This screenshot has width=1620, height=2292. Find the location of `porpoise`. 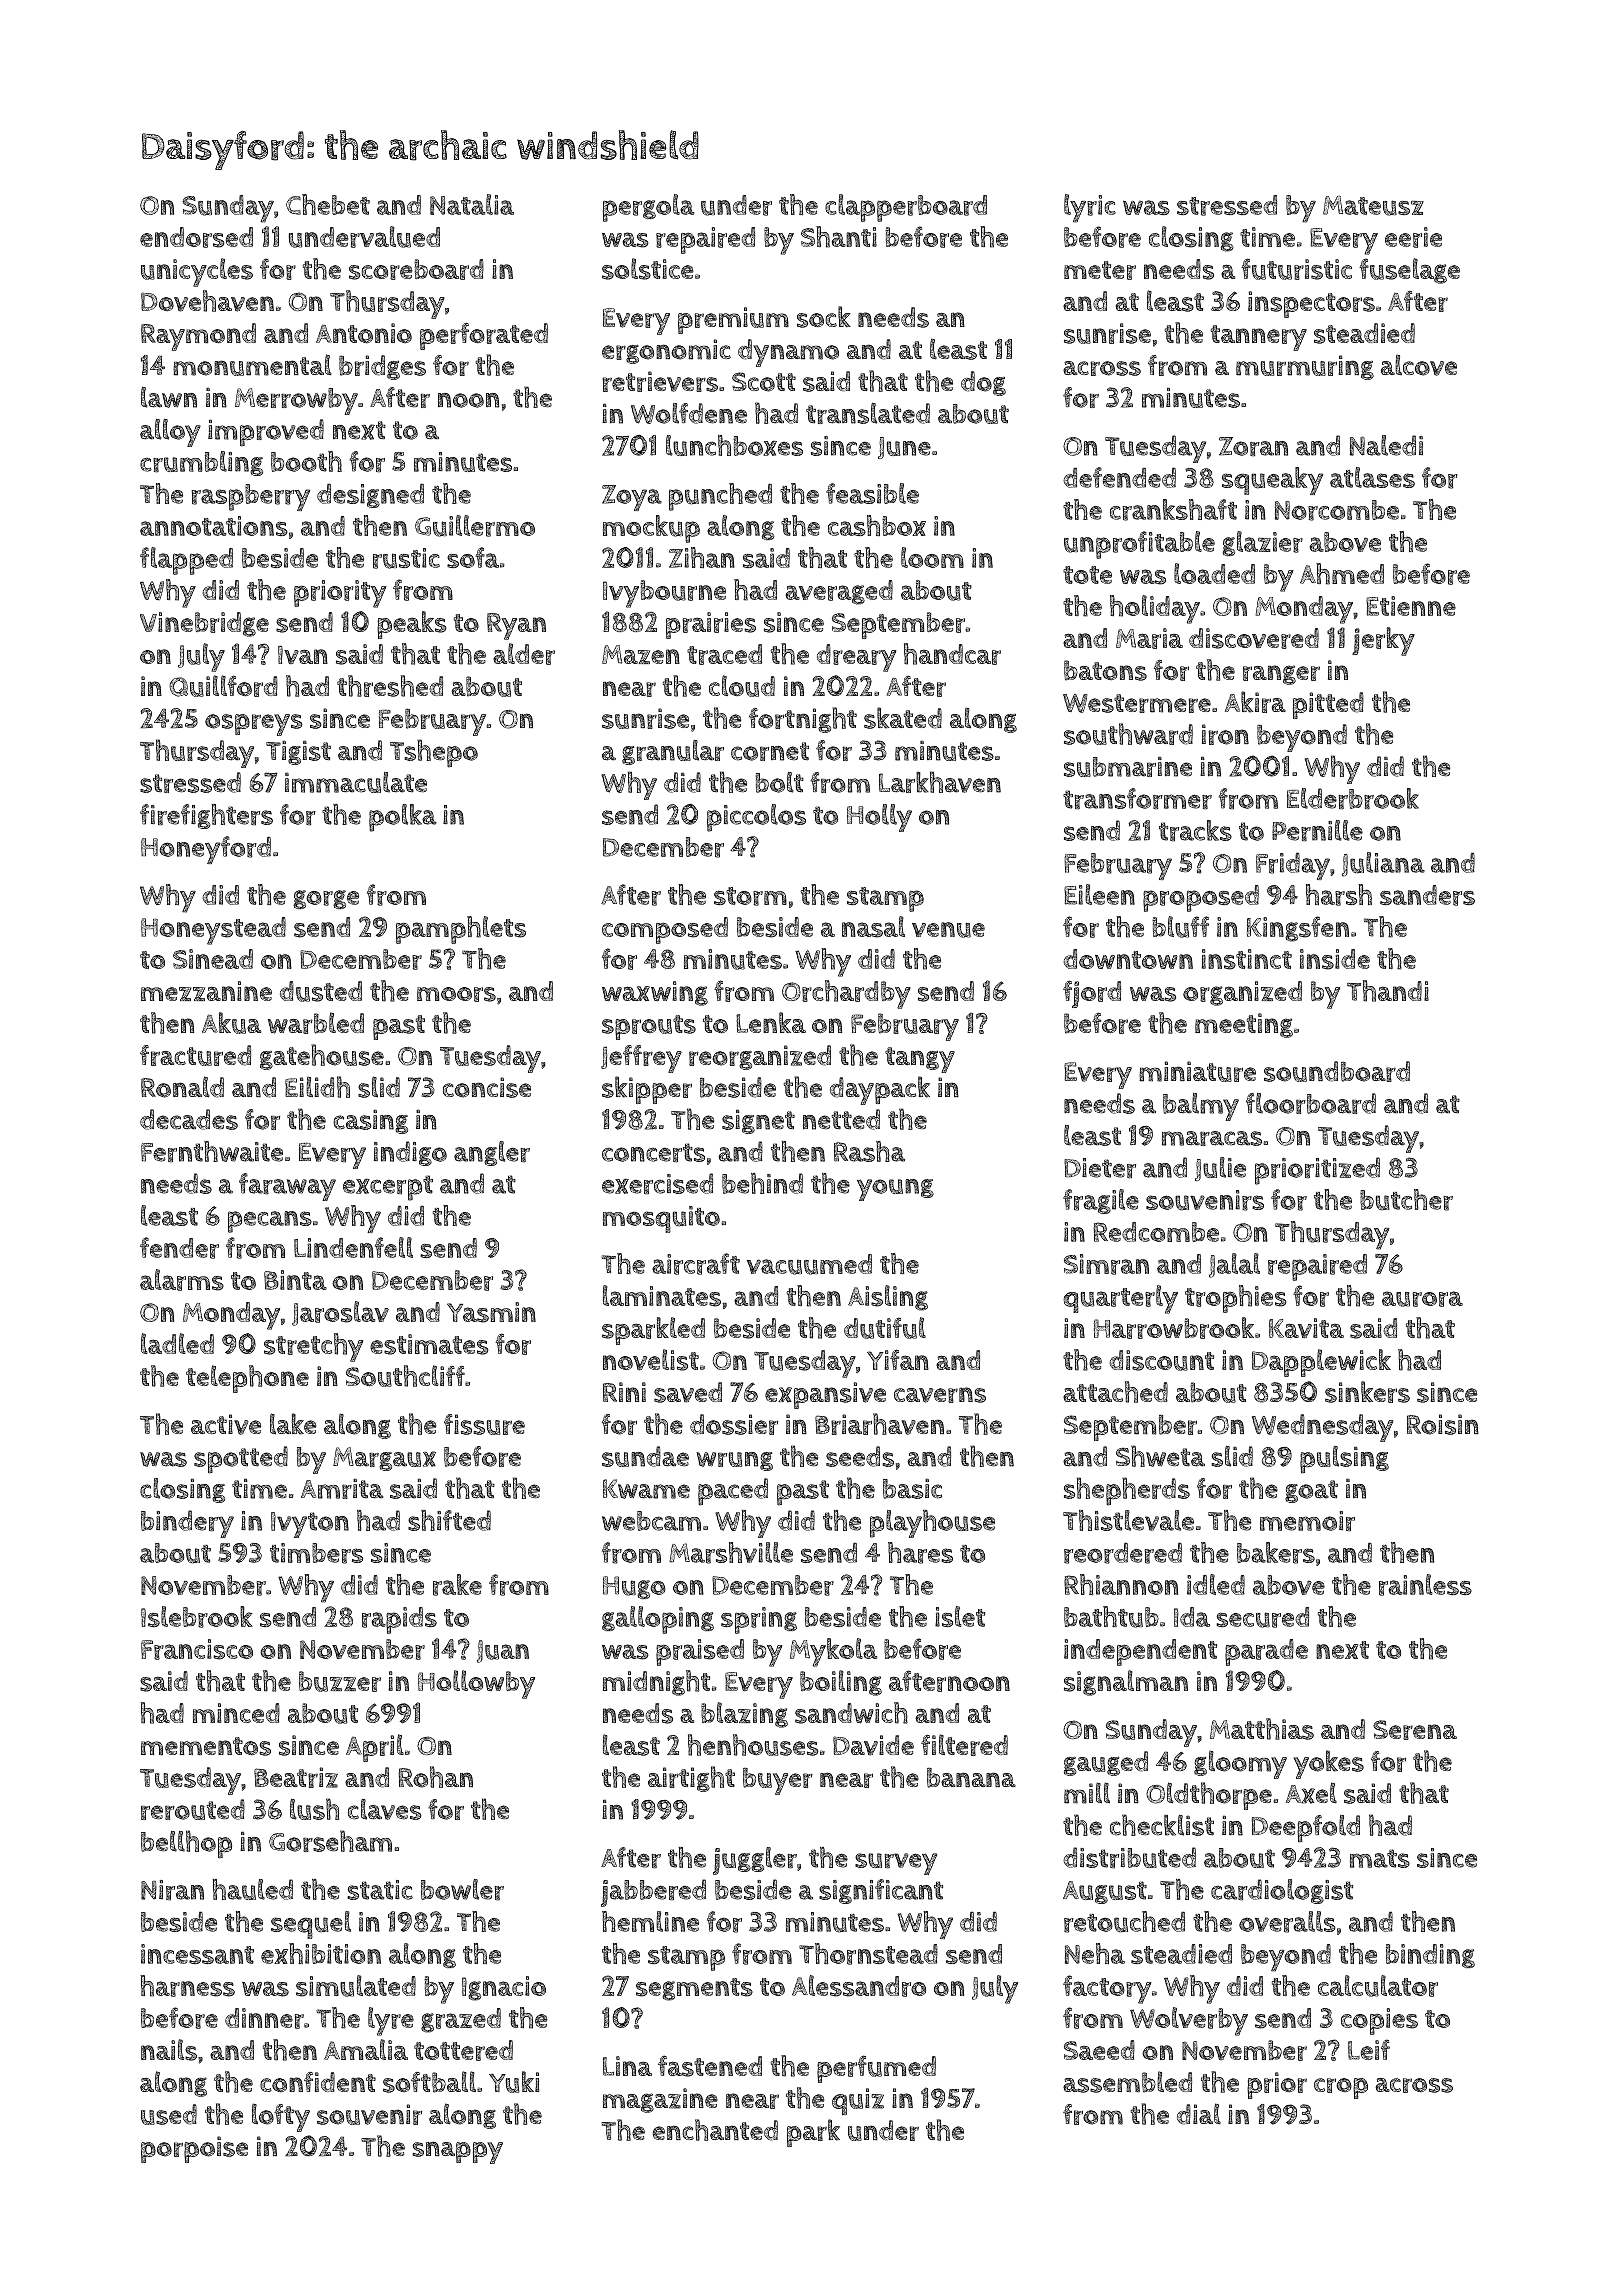

porpoise is located at coordinates (194, 2149).
